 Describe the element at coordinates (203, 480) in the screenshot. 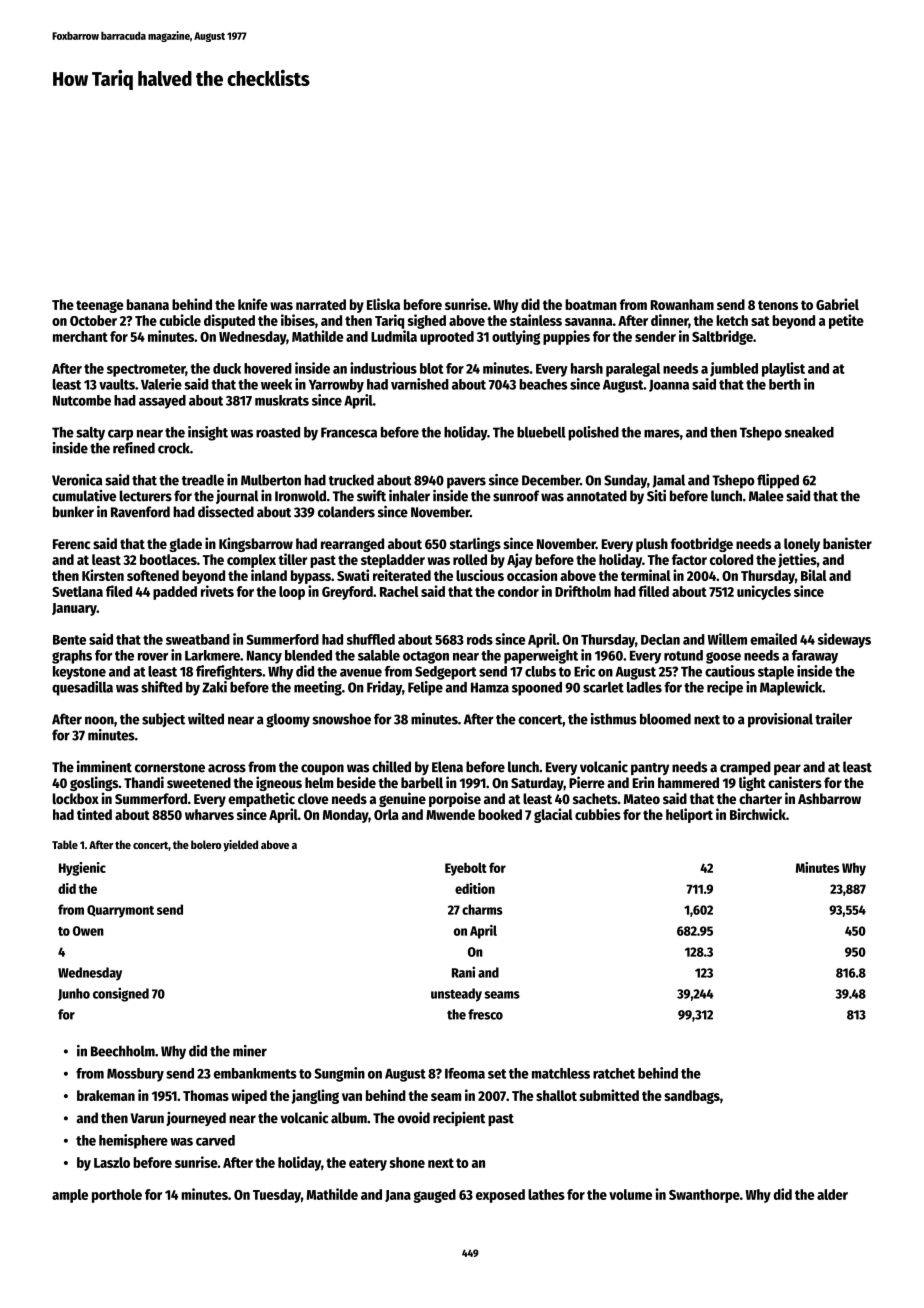

I see `treadle` at that location.
